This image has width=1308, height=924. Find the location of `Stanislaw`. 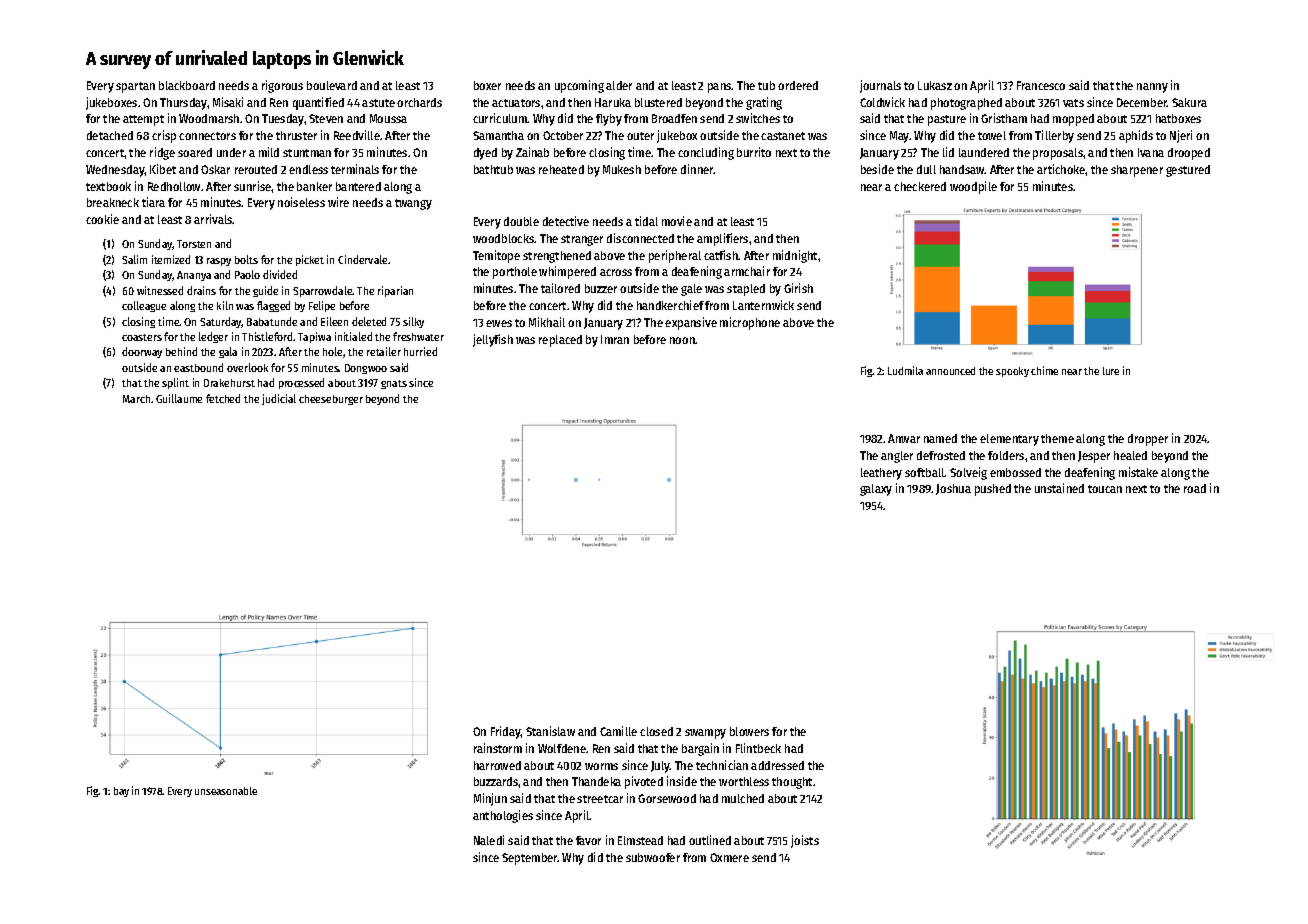

Stanislaw is located at coordinates (550, 731).
